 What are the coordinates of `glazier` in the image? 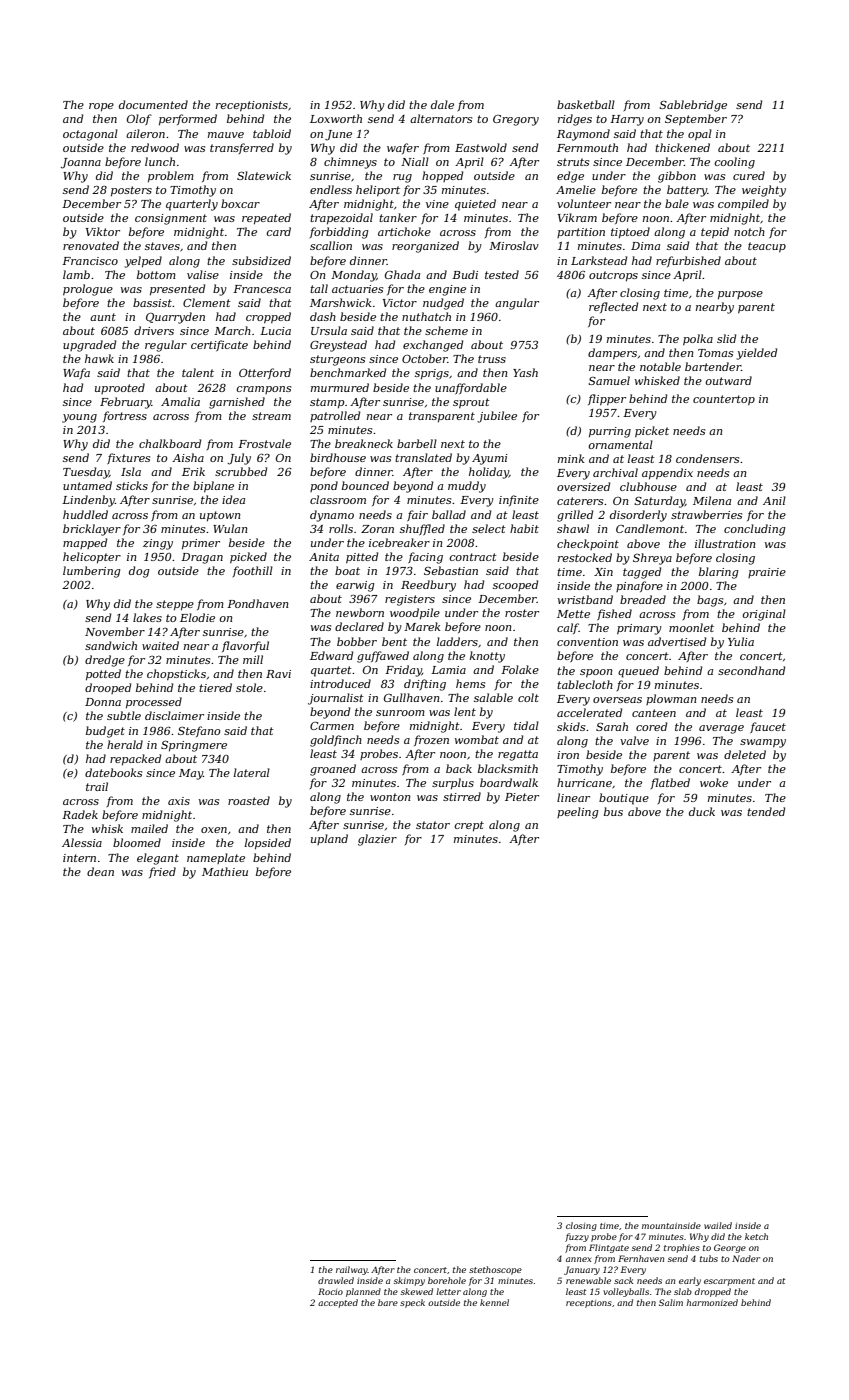 It's located at (377, 840).
